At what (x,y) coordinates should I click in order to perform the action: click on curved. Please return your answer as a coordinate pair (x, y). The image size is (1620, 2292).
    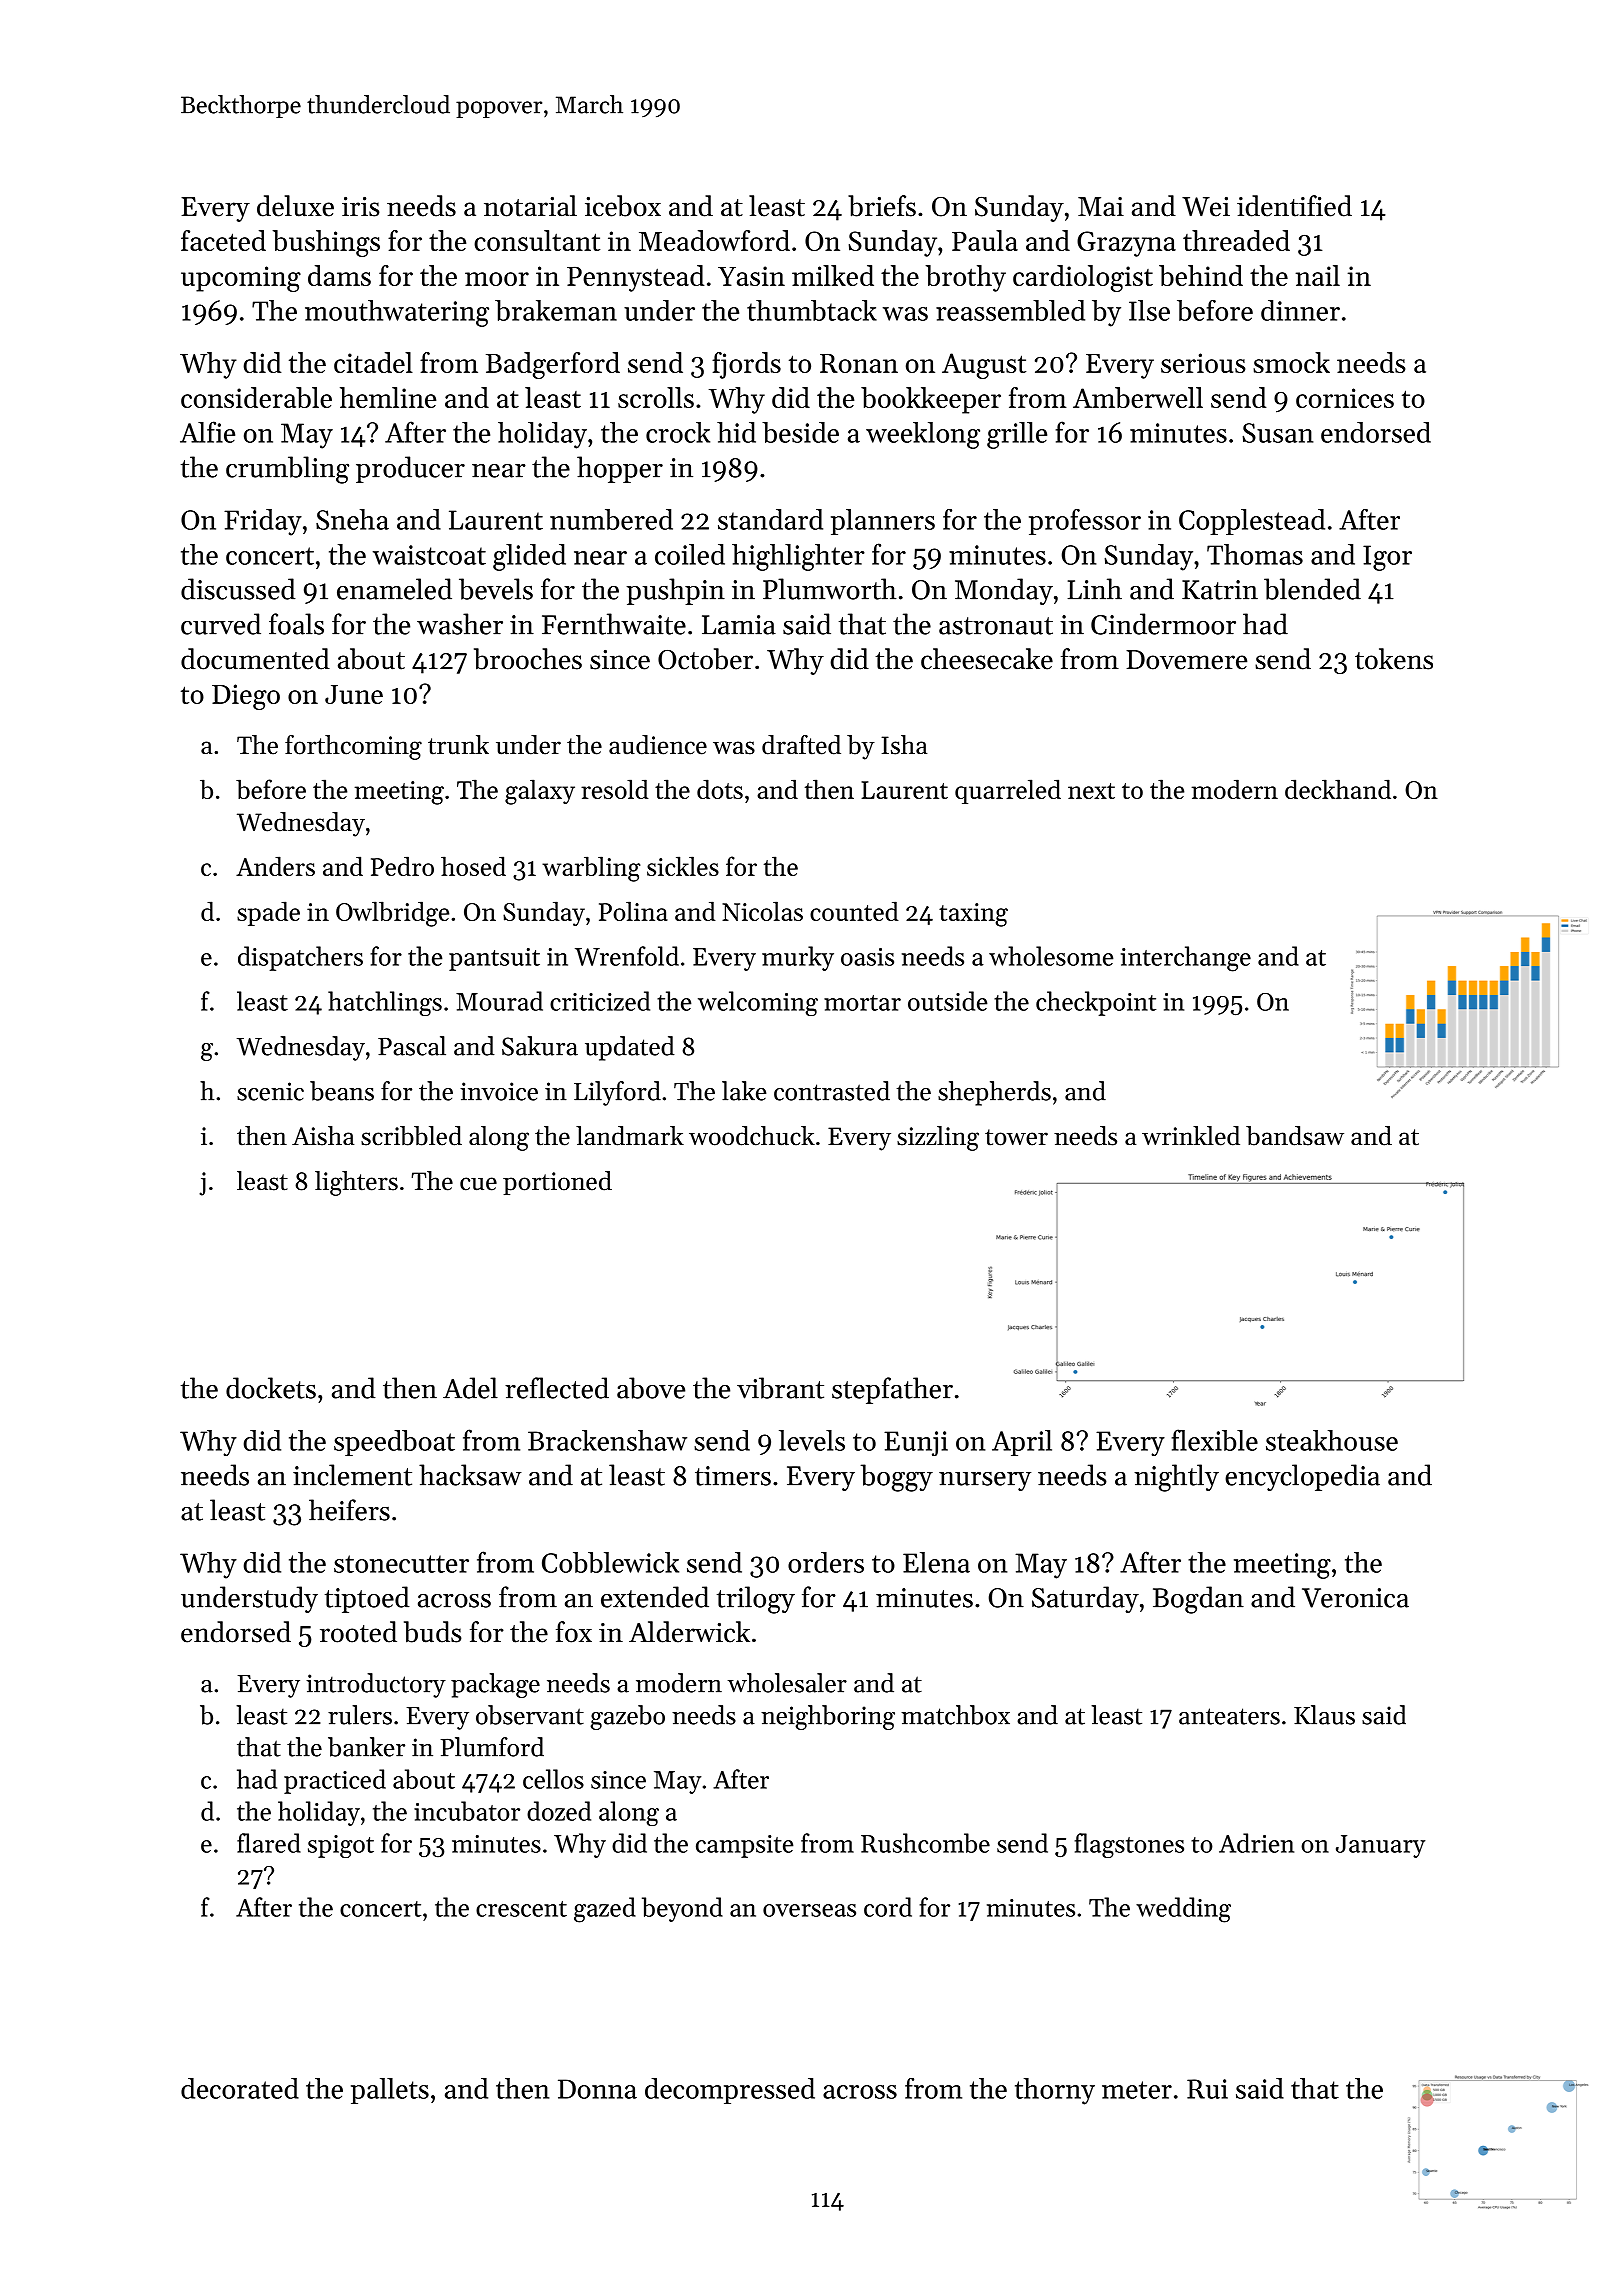
    Looking at the image, I should click on (221, 624).
